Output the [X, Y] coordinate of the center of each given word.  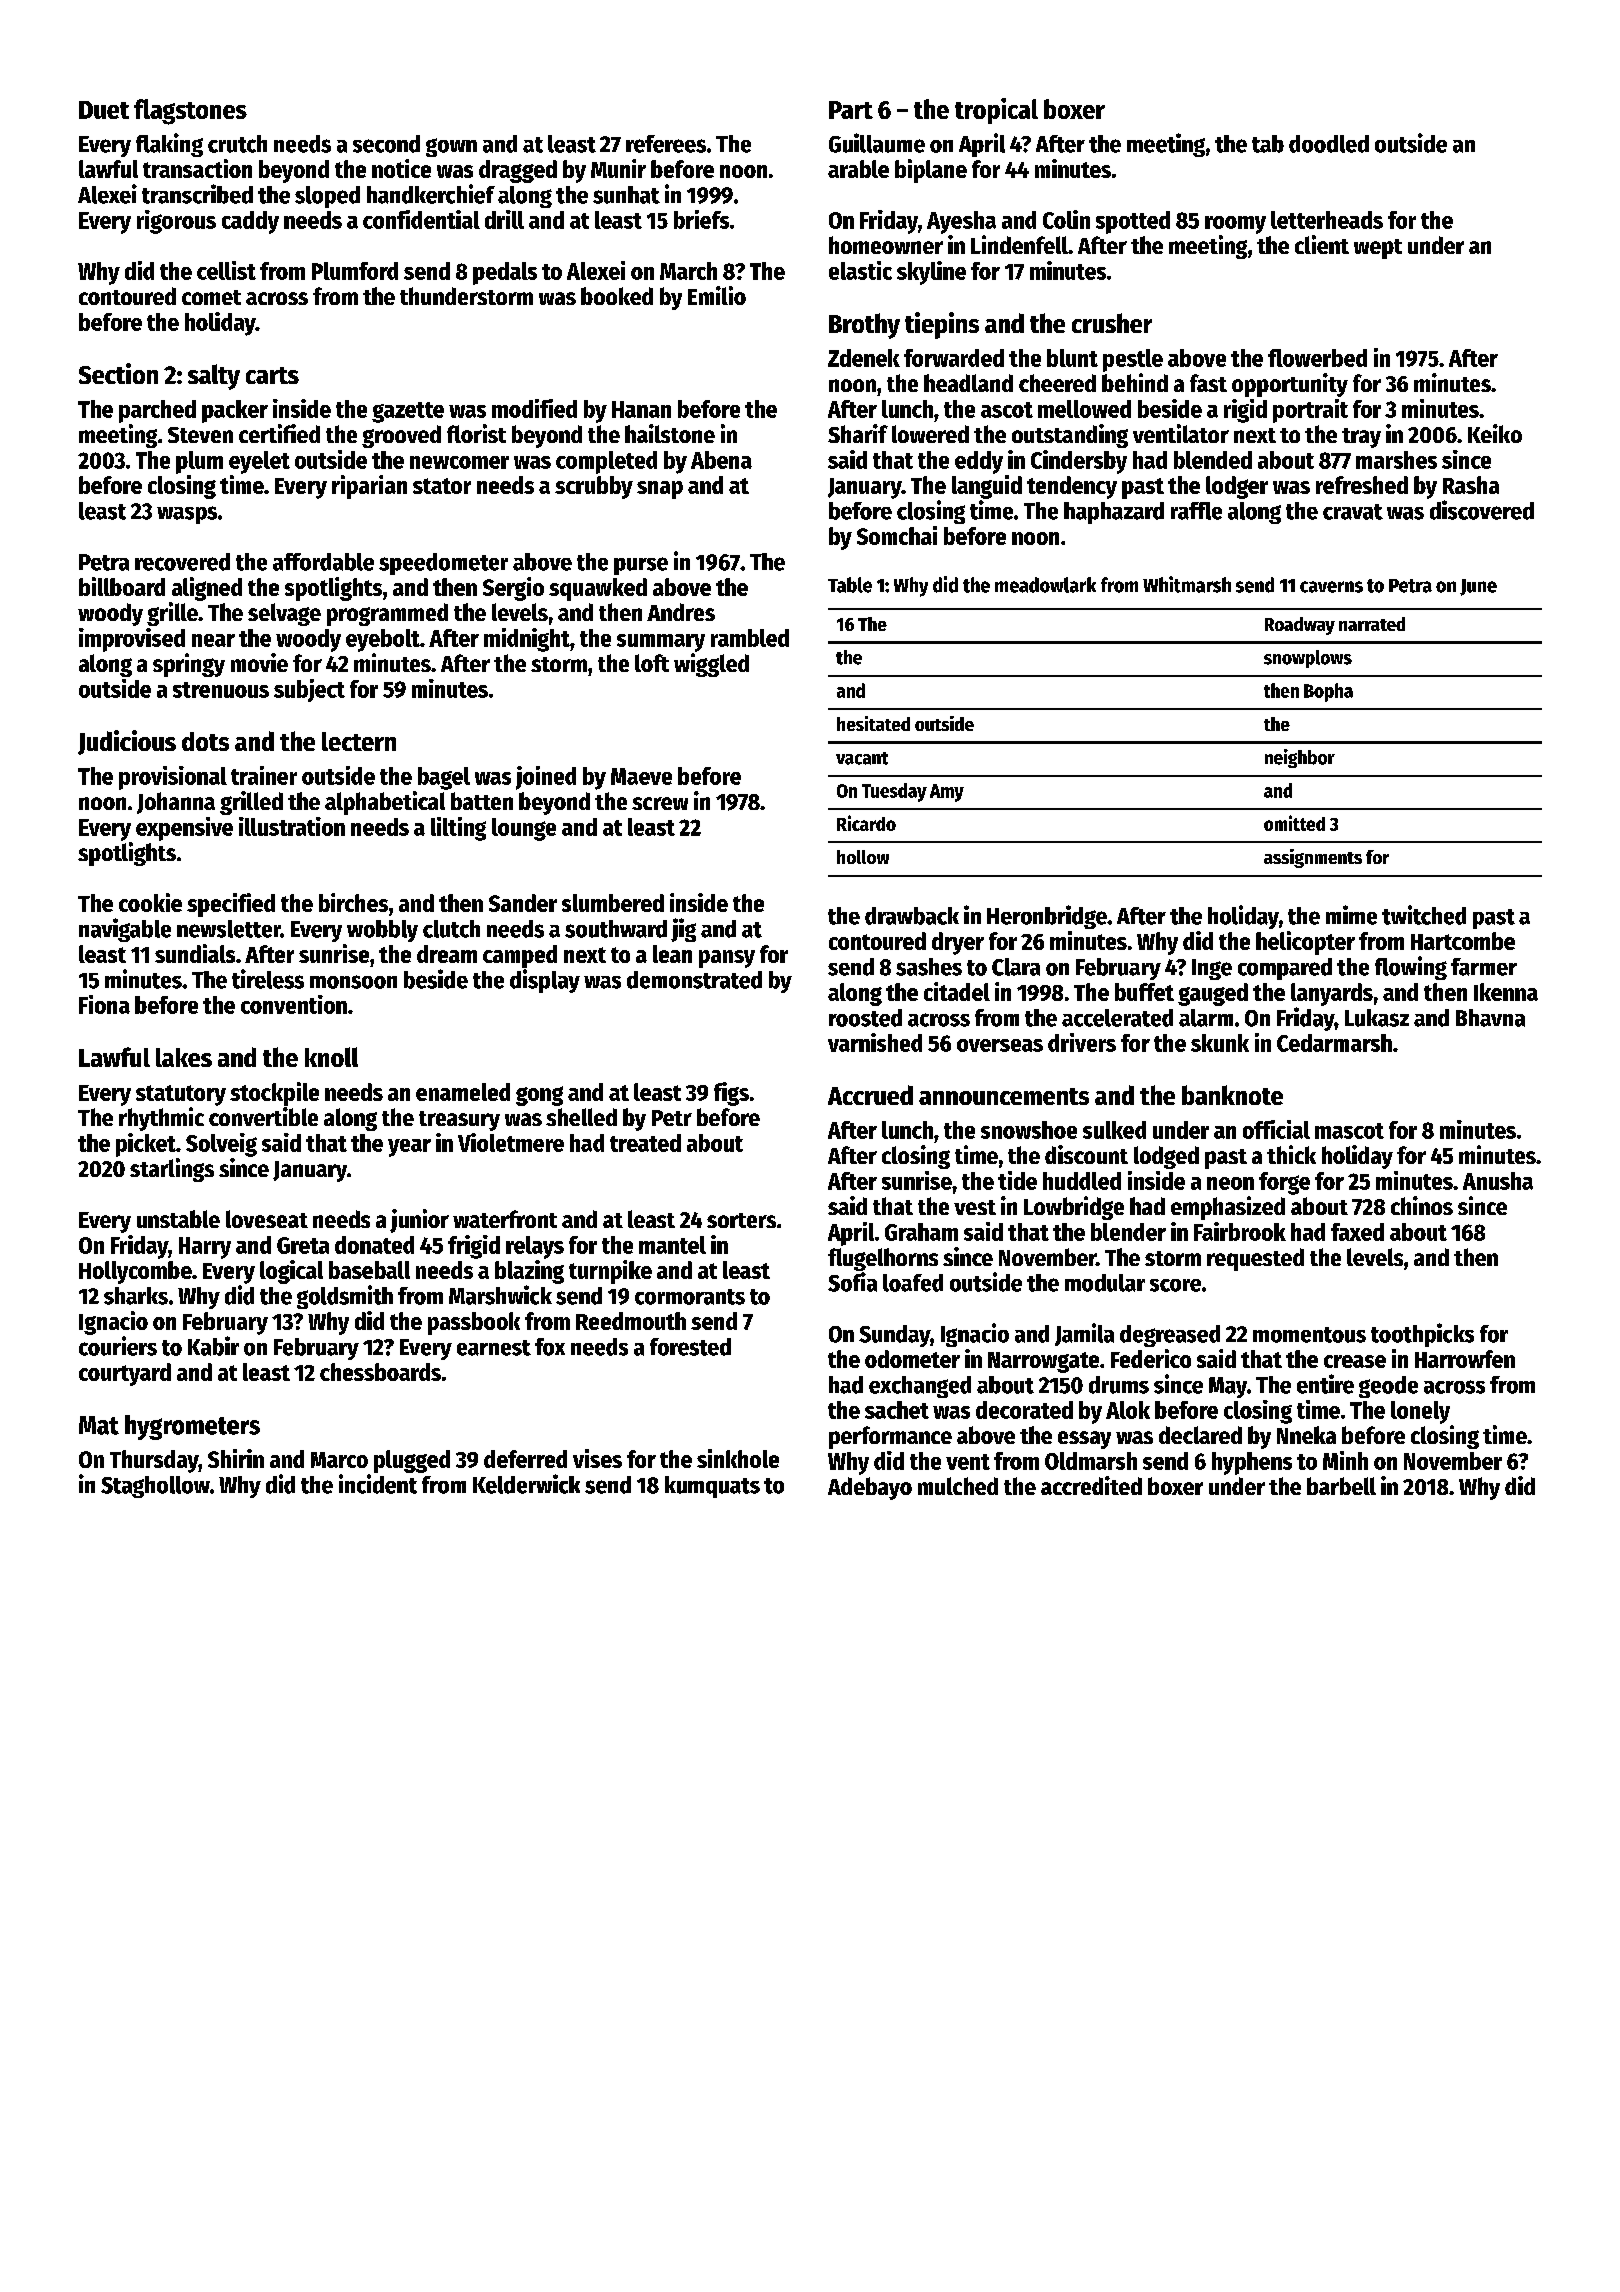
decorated [1024, 1410]
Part [851, 110]
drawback [912, 916]
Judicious [127, 742]
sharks [136, 1296]
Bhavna [1490, 1018]
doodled [1329, 144]
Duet [104, 110]
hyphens [1252, 1463]
